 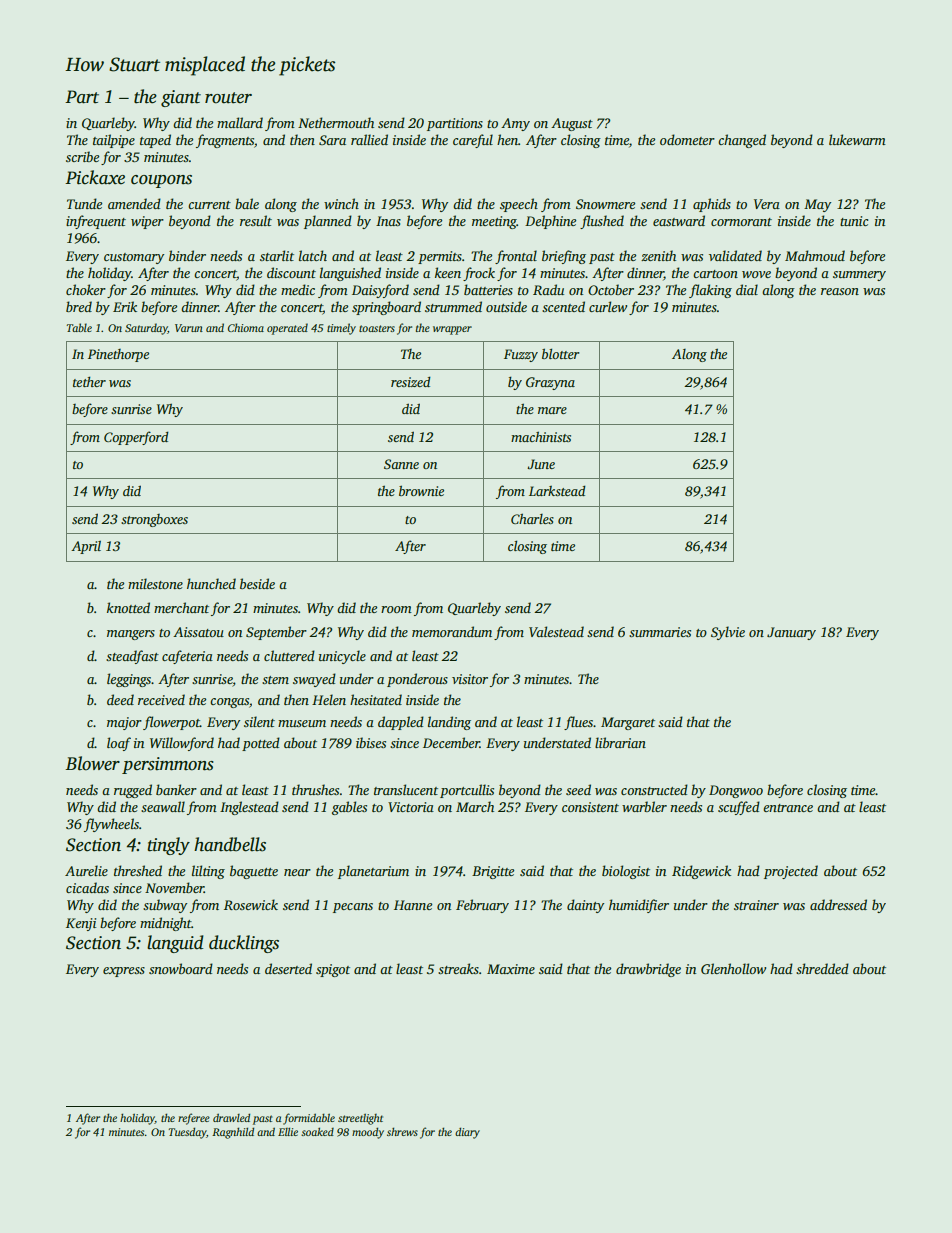 I want to click on mare, so click(x=552, y=410).
